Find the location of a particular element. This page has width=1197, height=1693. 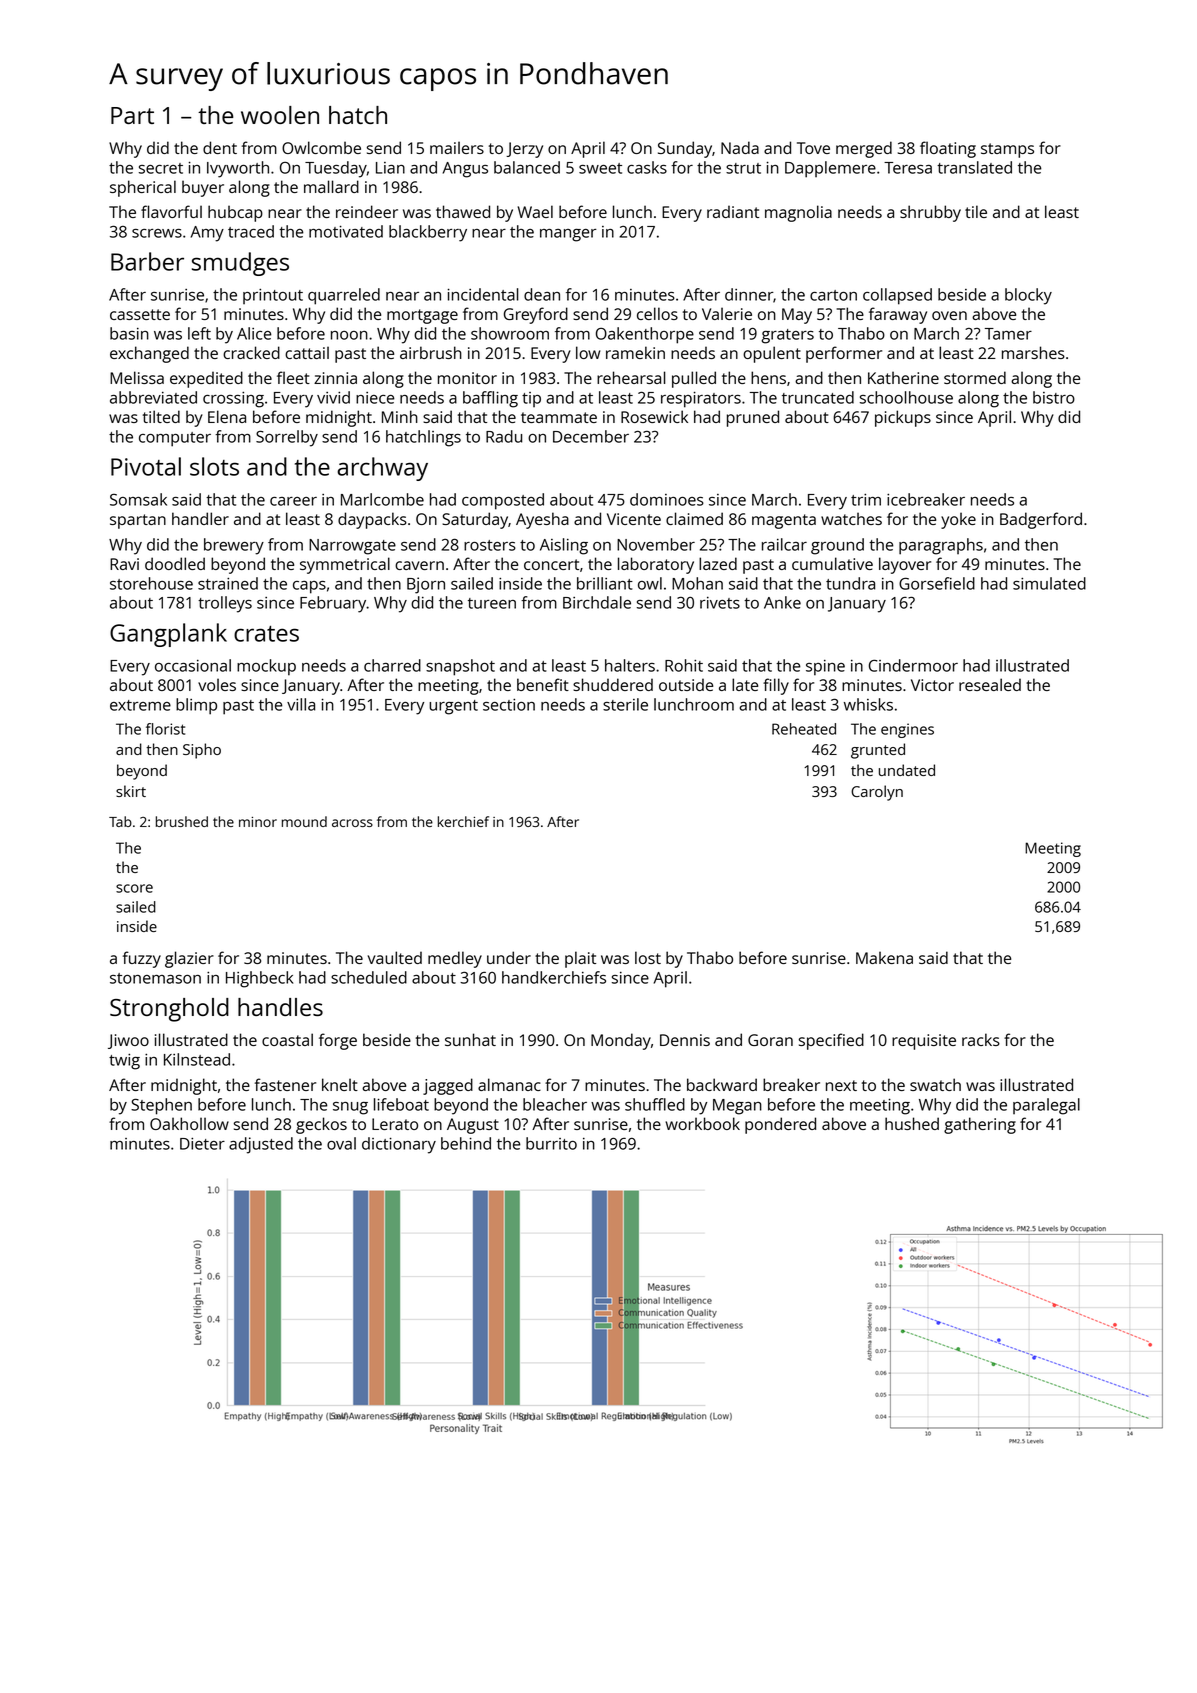

adjusted is located at coordinates (261, 1145).
